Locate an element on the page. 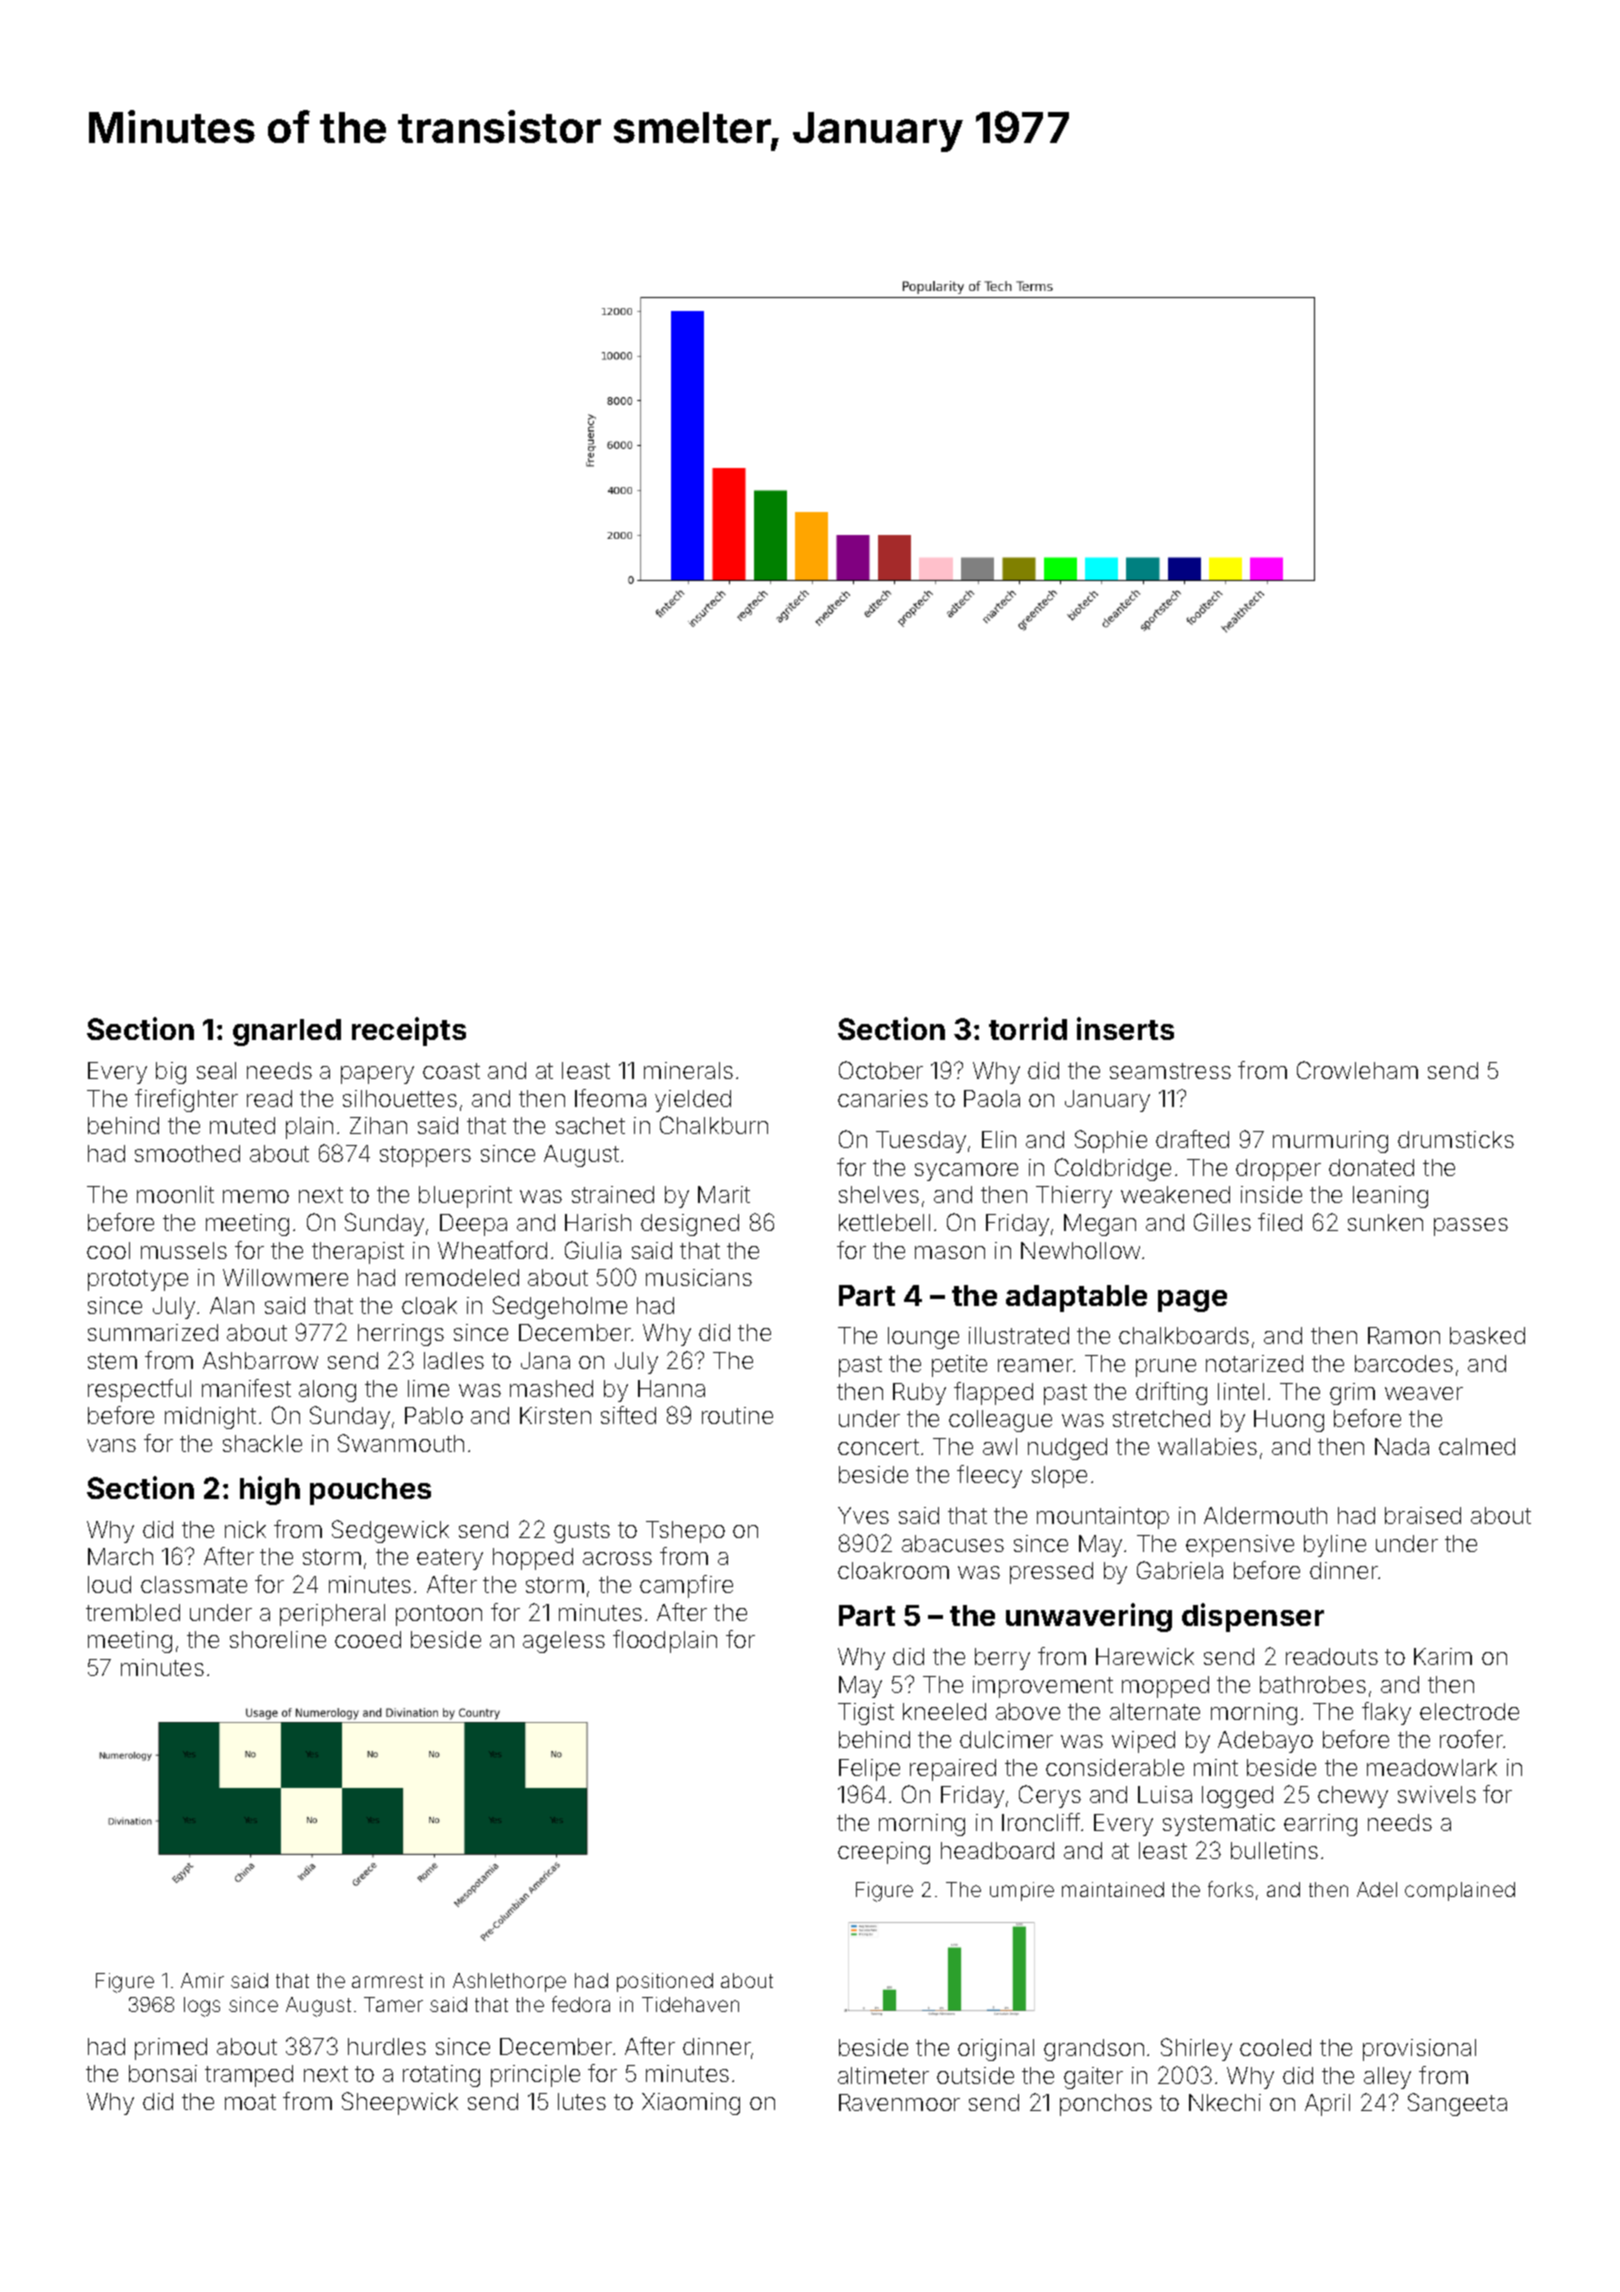 The image size is (1620, 2292). Karim is located at coordinates (1443, 1656).
